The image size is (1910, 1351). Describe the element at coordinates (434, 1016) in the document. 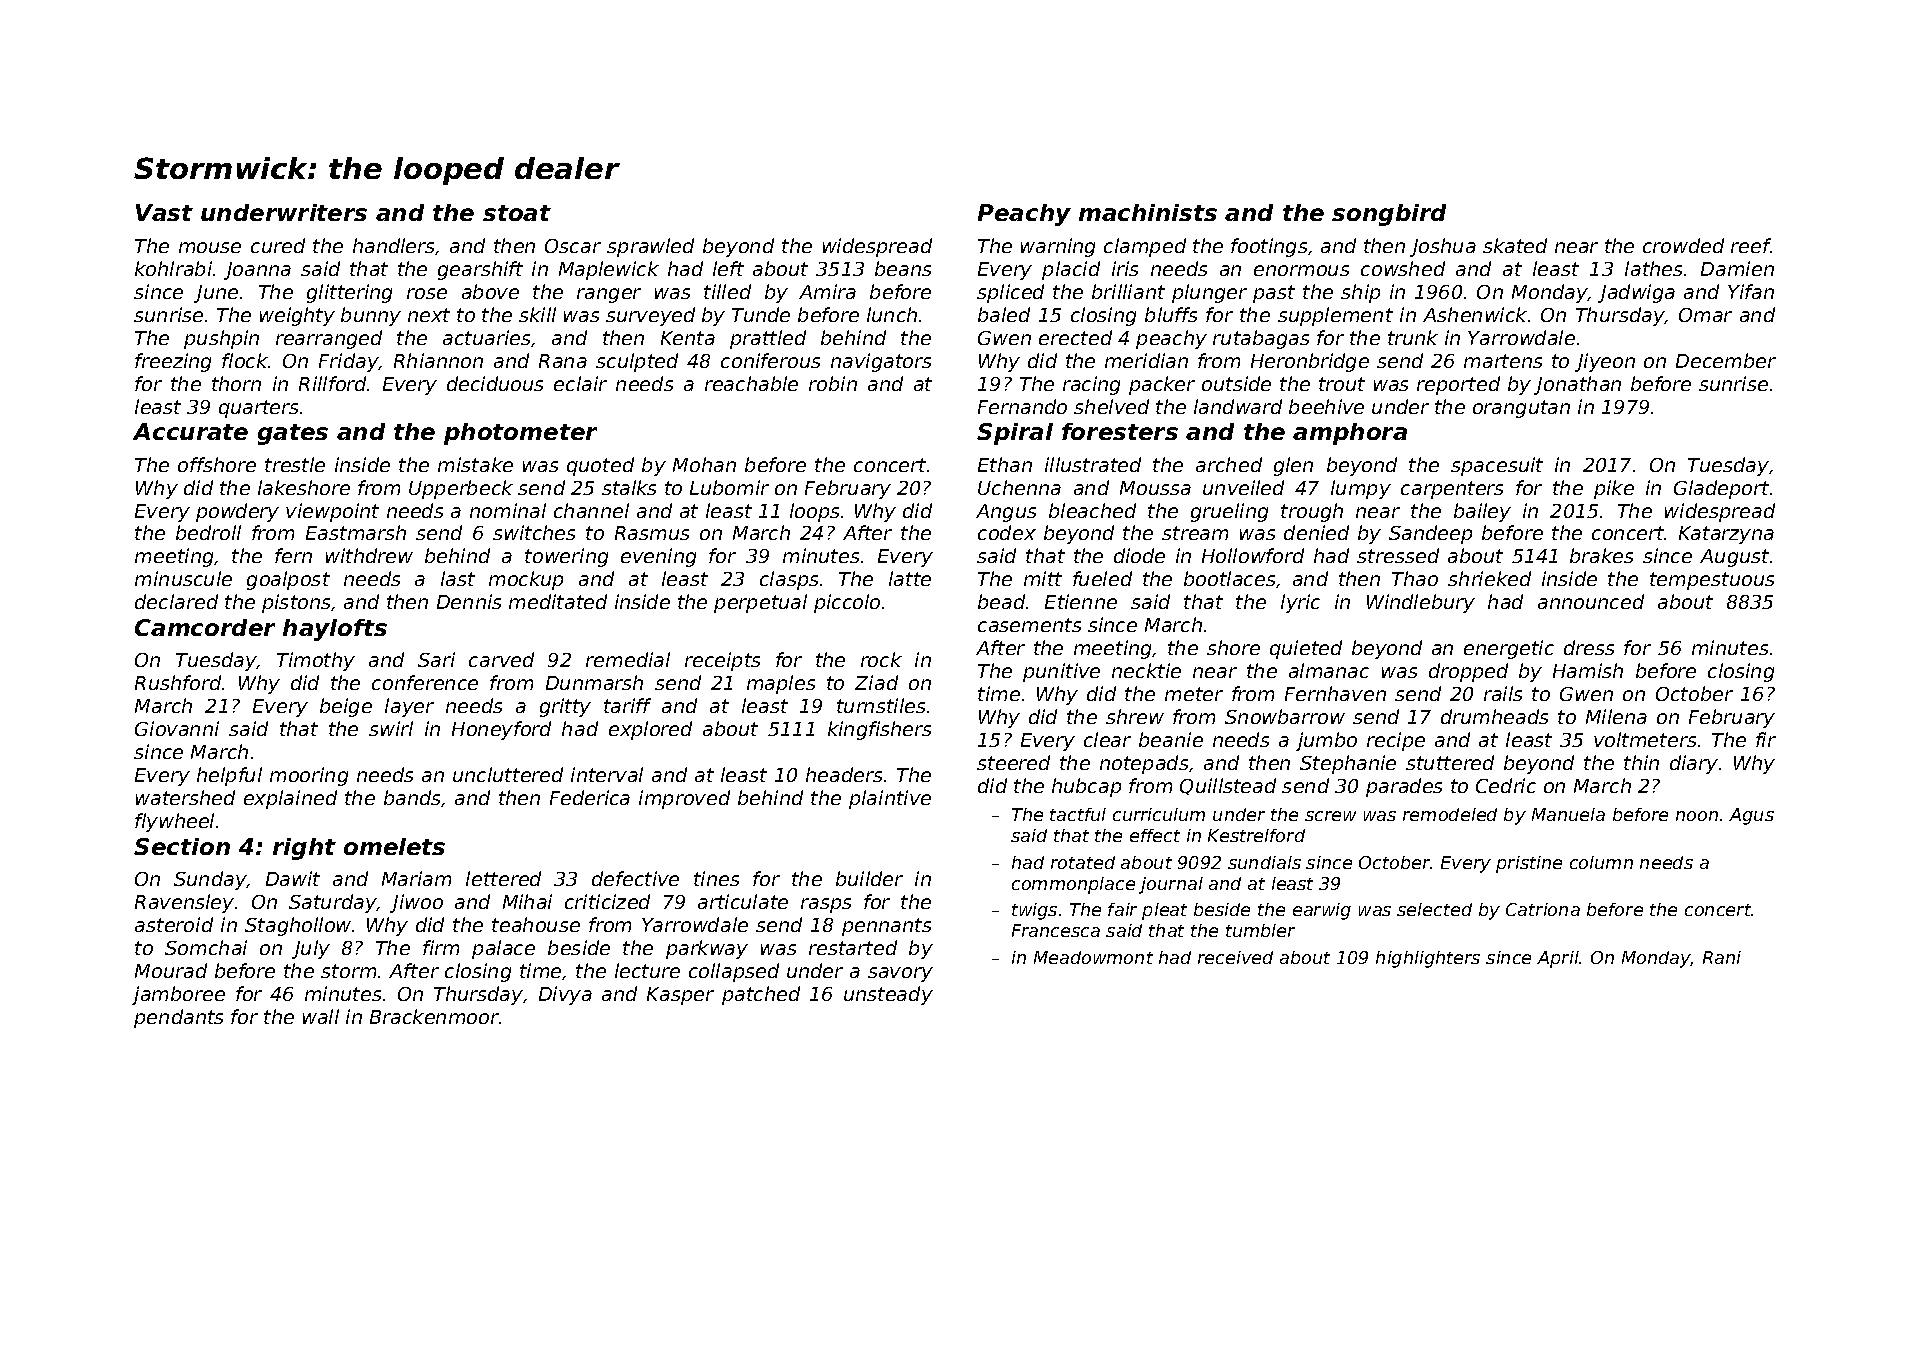

I see `Brackenmoor` at that location.
